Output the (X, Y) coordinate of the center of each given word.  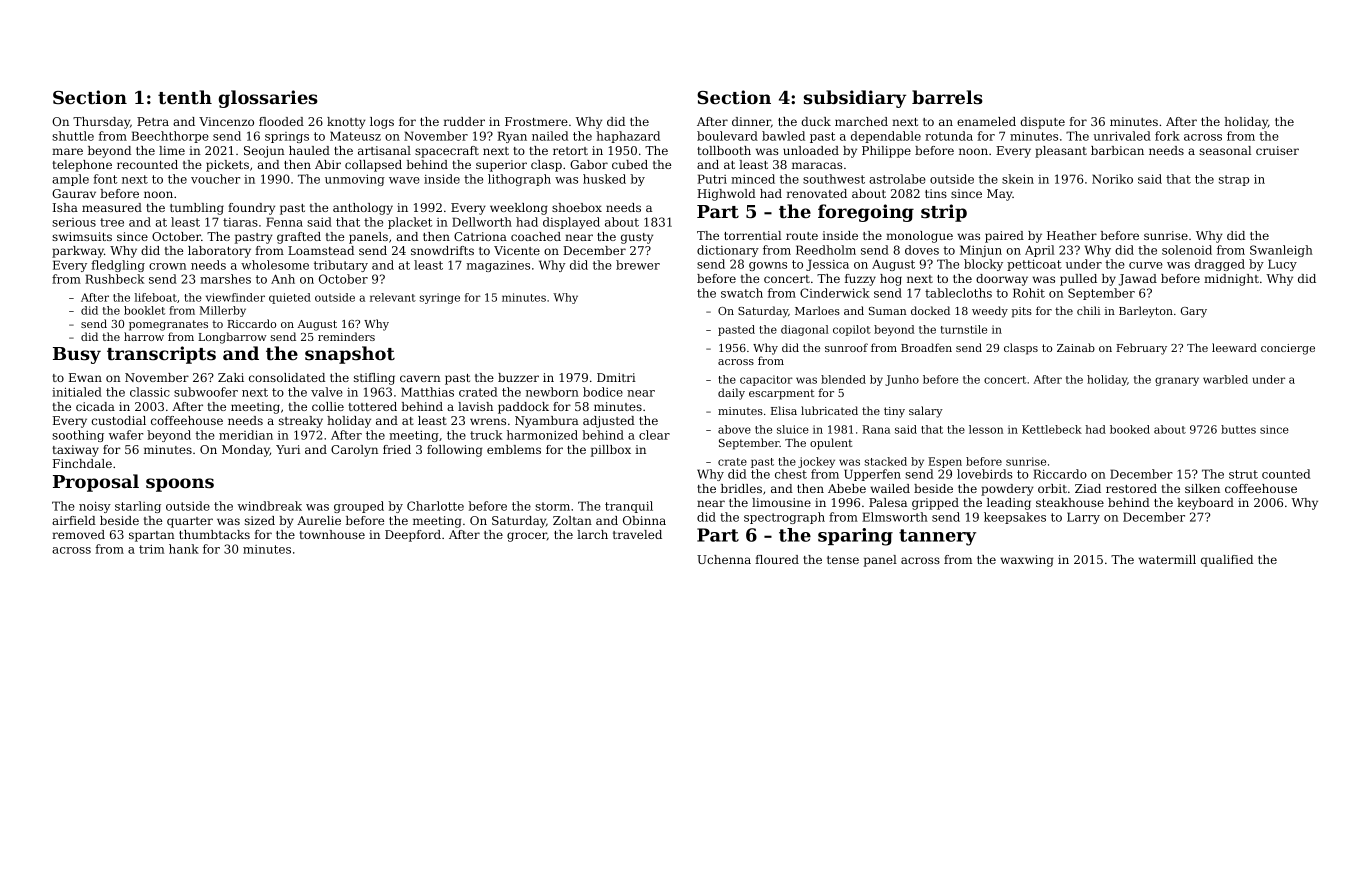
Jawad (1137, 280)
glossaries (268, 99)
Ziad (1088, 488)
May (1000, 195)
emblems (514, 449)
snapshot (350, 355)
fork (1167, 136)
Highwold (726, 195)
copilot (852, 330)
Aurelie (319, 520)
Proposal (96, 483)
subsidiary (855, 99)
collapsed (373, 166)
